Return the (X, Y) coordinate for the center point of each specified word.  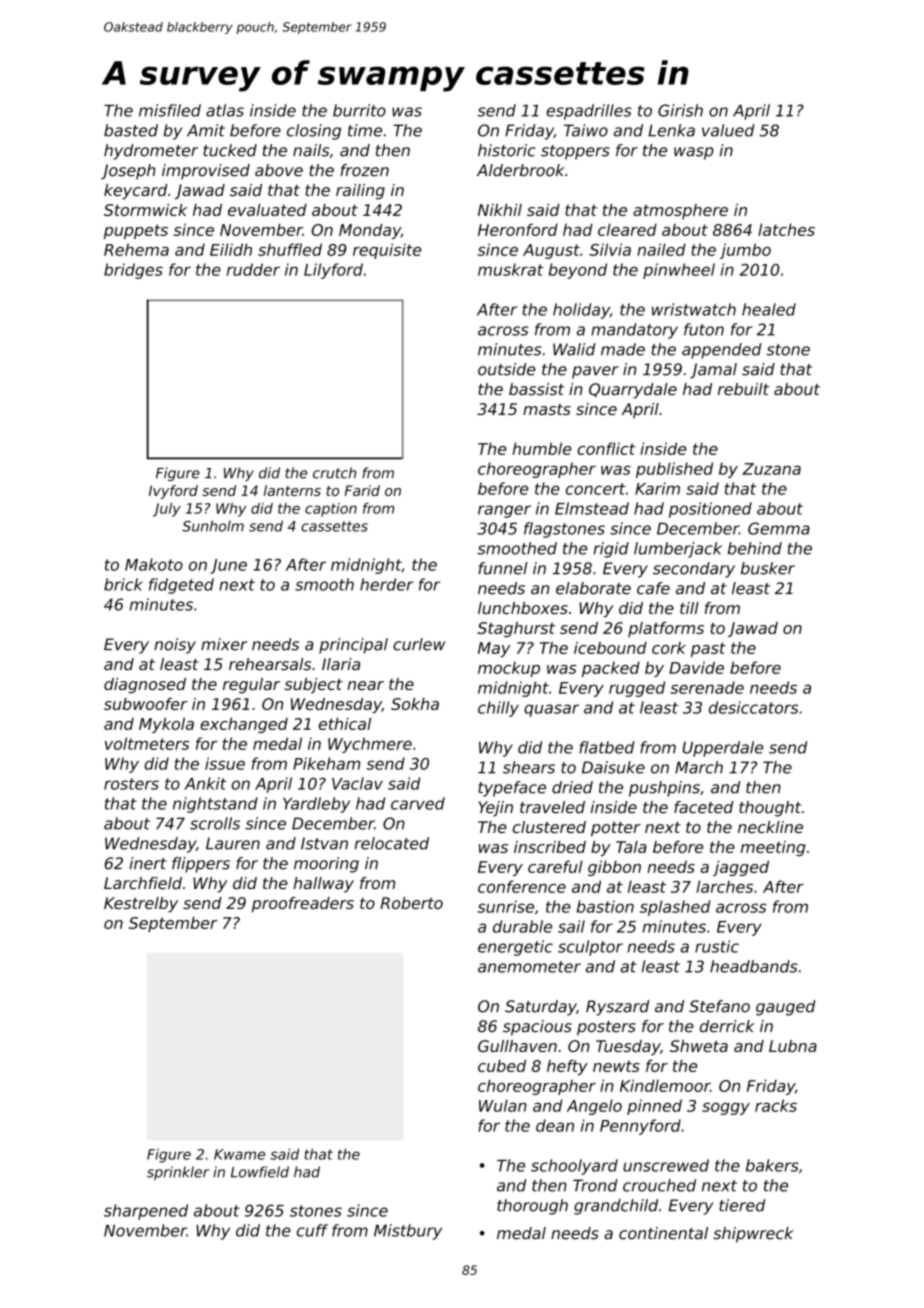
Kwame (239, 1154)
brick (123, 584)
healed (769, 309)
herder (386, 584)
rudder (253, 269)
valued (728, 130)
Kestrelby (141, 905)
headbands (754, 966)
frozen (365, 170)
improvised (206, 172)
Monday (370, 231)
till (689, 608)
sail (571, 926)
